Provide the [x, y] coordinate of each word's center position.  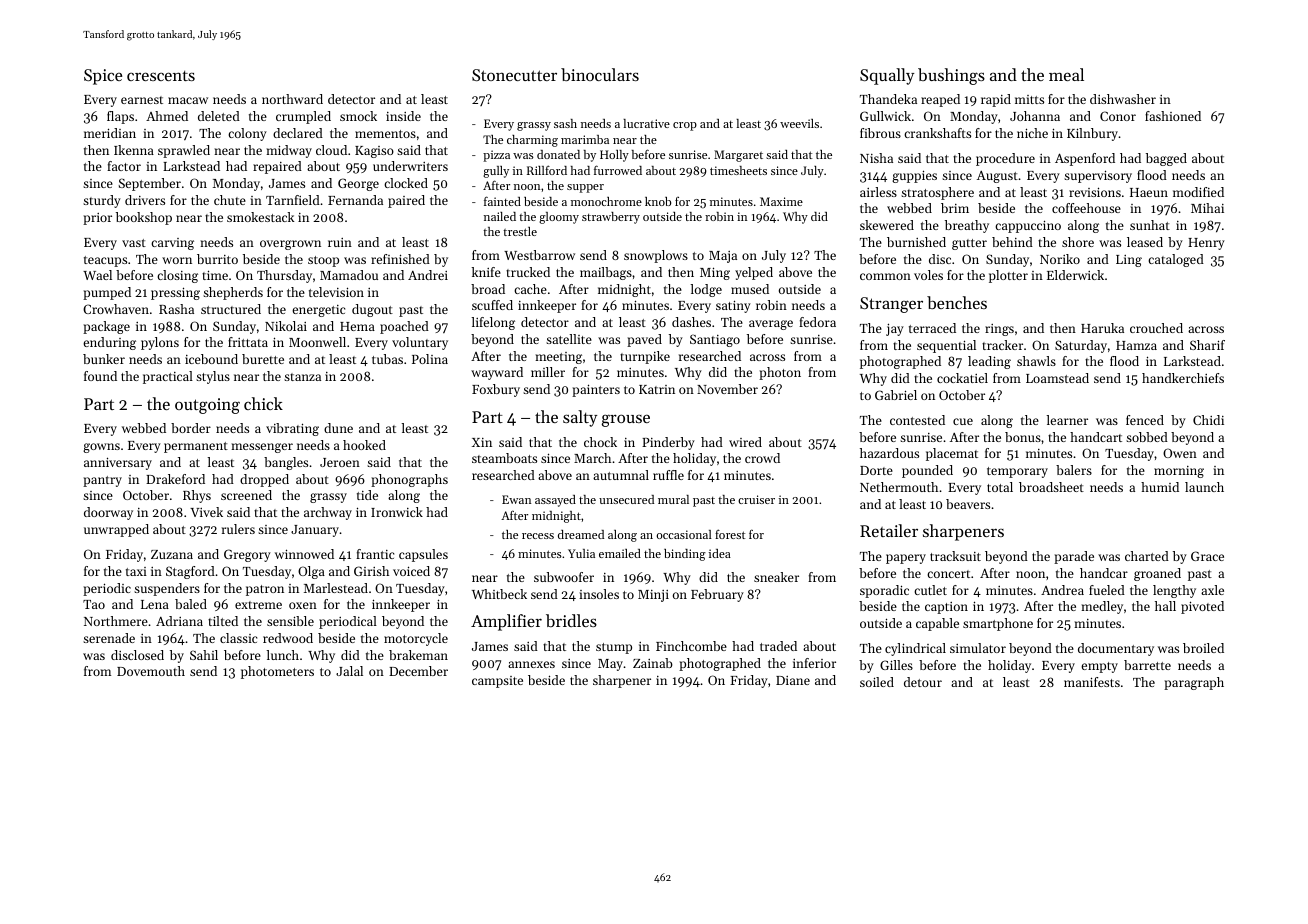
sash [565, 123]
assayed [555, 501]
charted [1147, 556]
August [997, 177]
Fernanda [355, 200]
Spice [103, 77]
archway [328, 513]
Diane [793, 680]
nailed [500, 216]
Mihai [1207, 208]
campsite [497, 682]
